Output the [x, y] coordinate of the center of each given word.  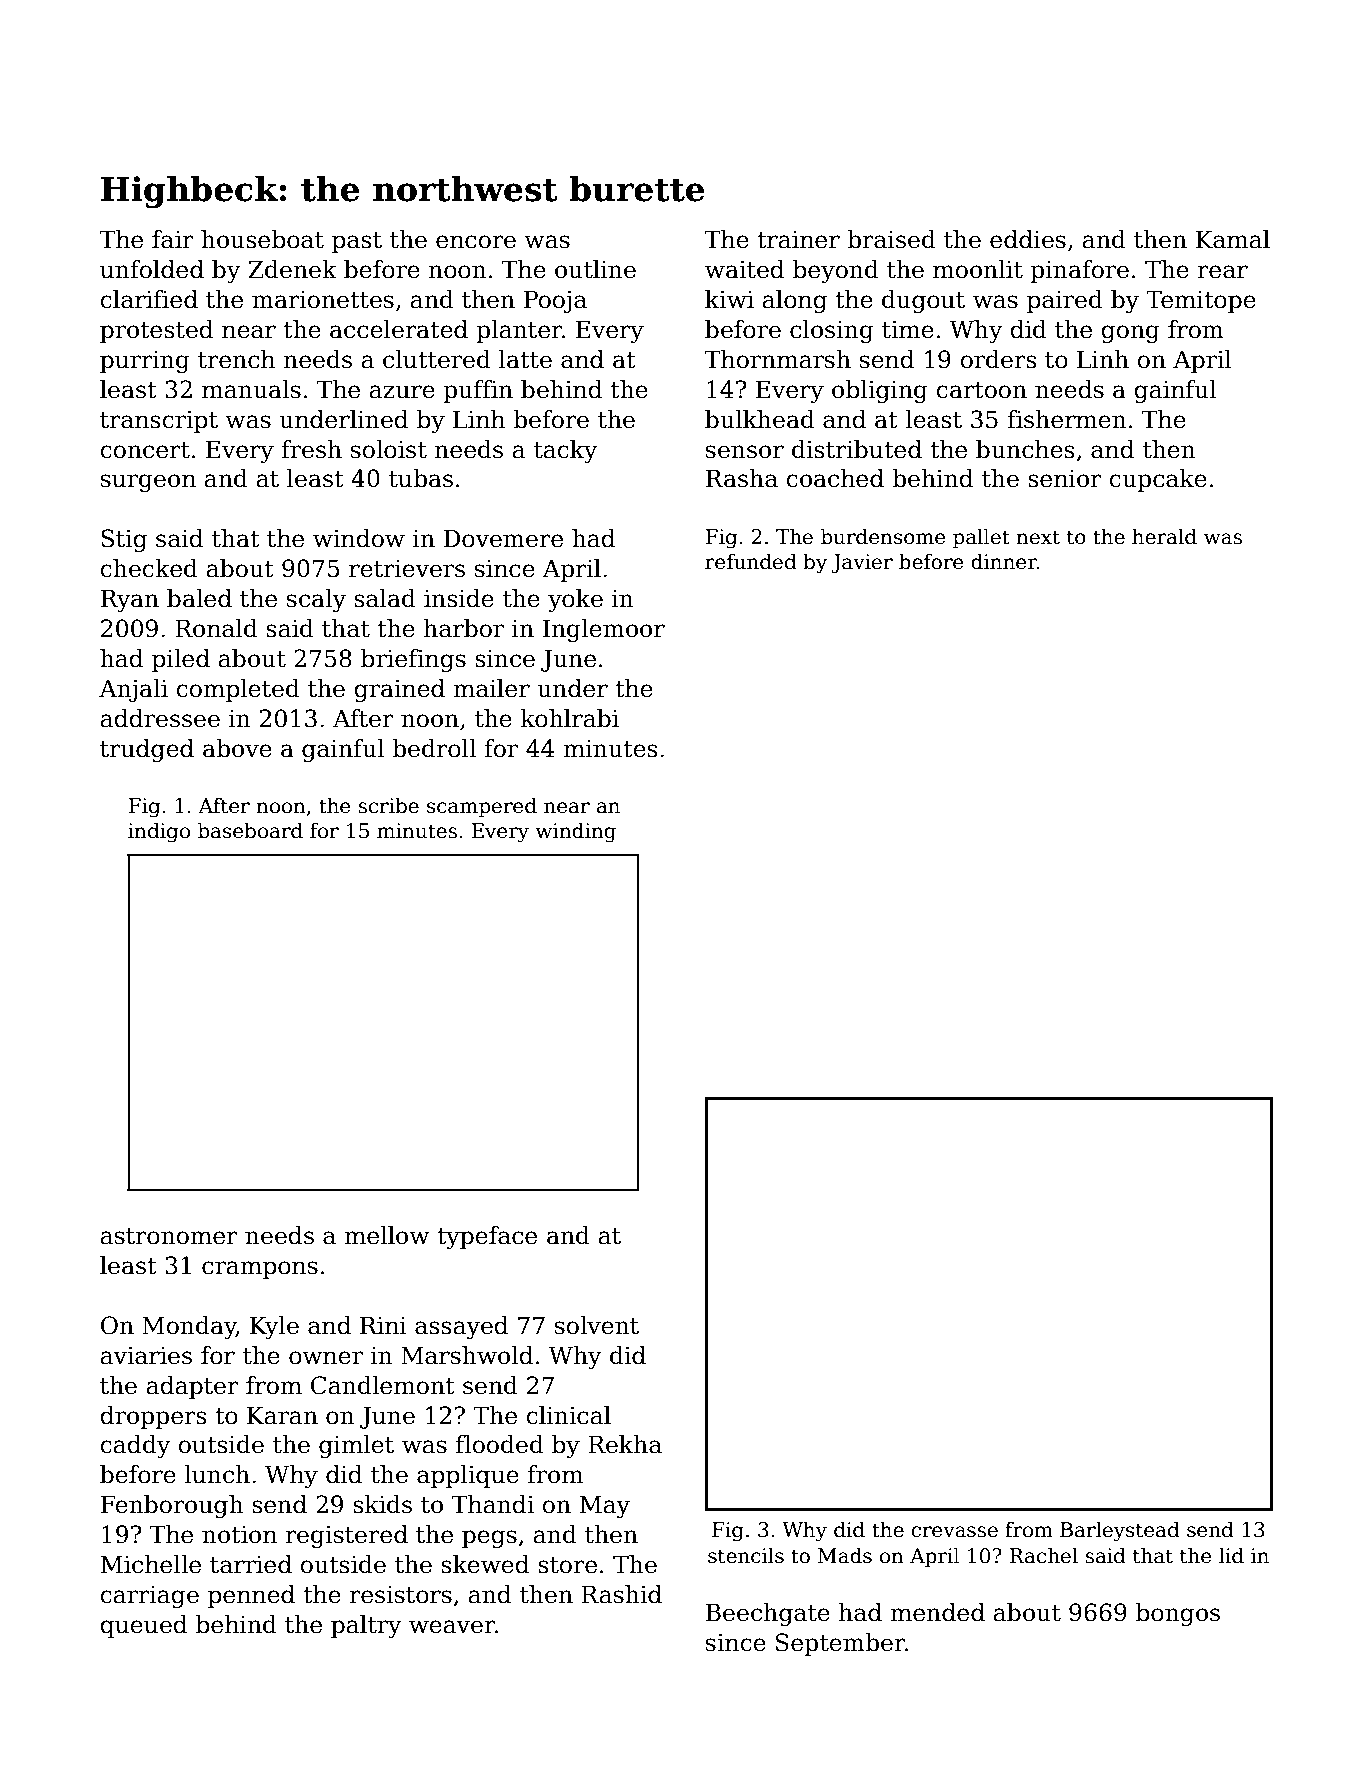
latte [525, 359]
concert [145, 450]
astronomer [169, 1236]
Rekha [625, 1444]
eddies [1028, 239]
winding [576, 832]
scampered [482, 807]
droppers [154, 1417]
